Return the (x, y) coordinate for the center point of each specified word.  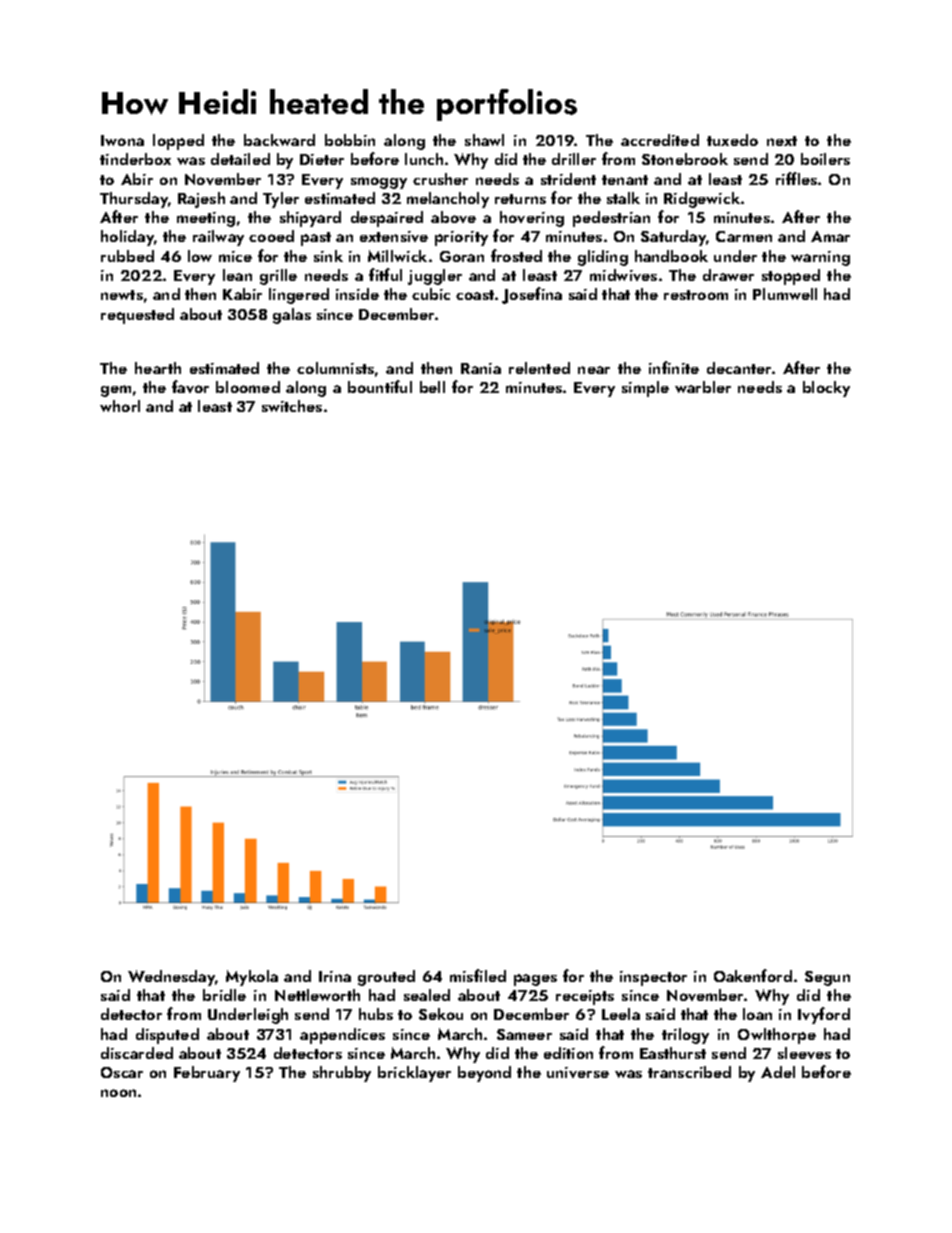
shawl (484, 140)
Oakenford (753, 975)
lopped (178, 142)
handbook (671, 256)
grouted (386, 978)
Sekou (441, 1014)
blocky (826, 389)
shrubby (342, 1074)
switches (292, 406)
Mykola (252, 978)
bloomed (248, 387)
